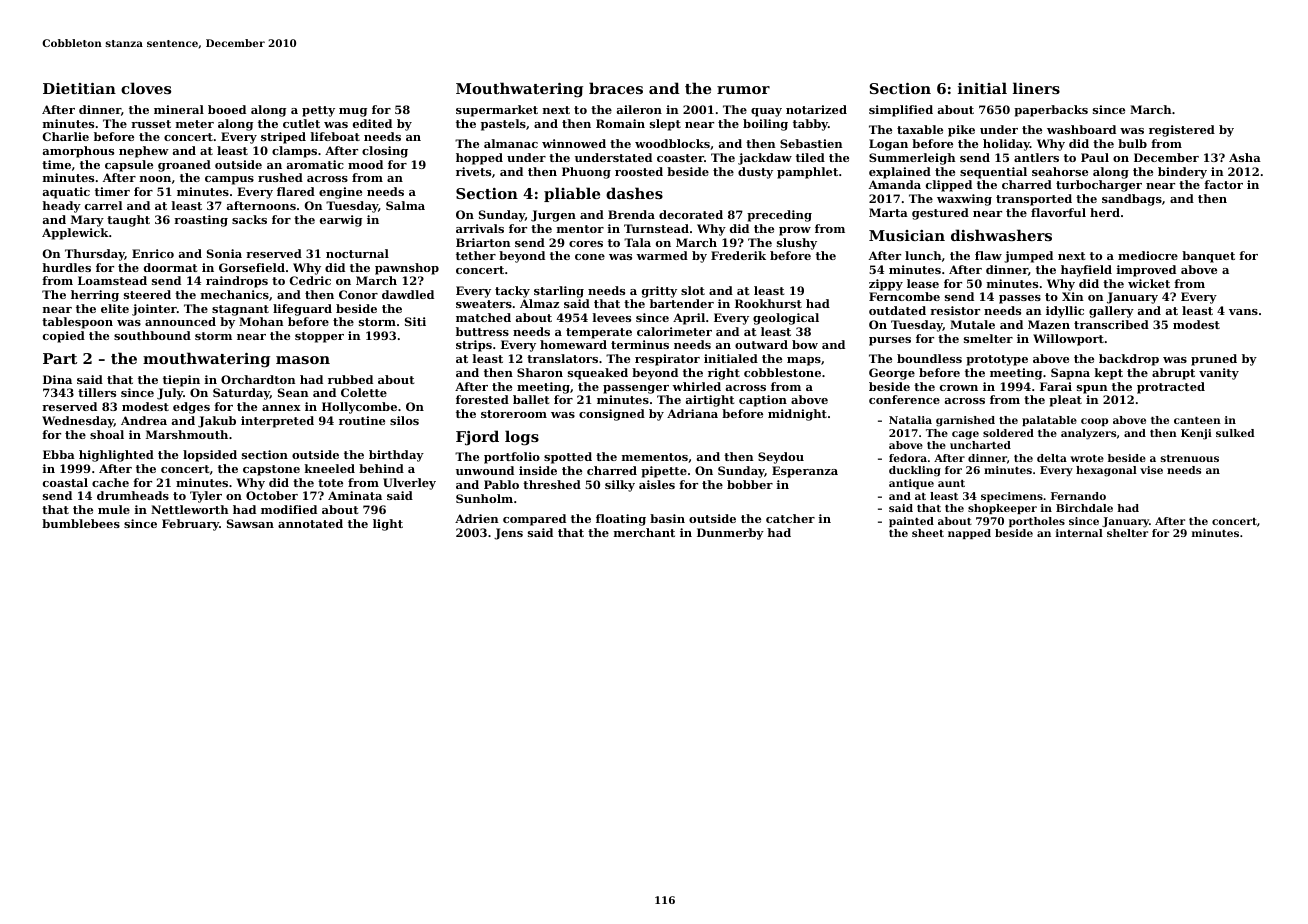 This screenshot has height=924, width=1308. What do you see at coordinates (689, 319) in the screenshot?
I see `April` at bounding box center [689, 319].
